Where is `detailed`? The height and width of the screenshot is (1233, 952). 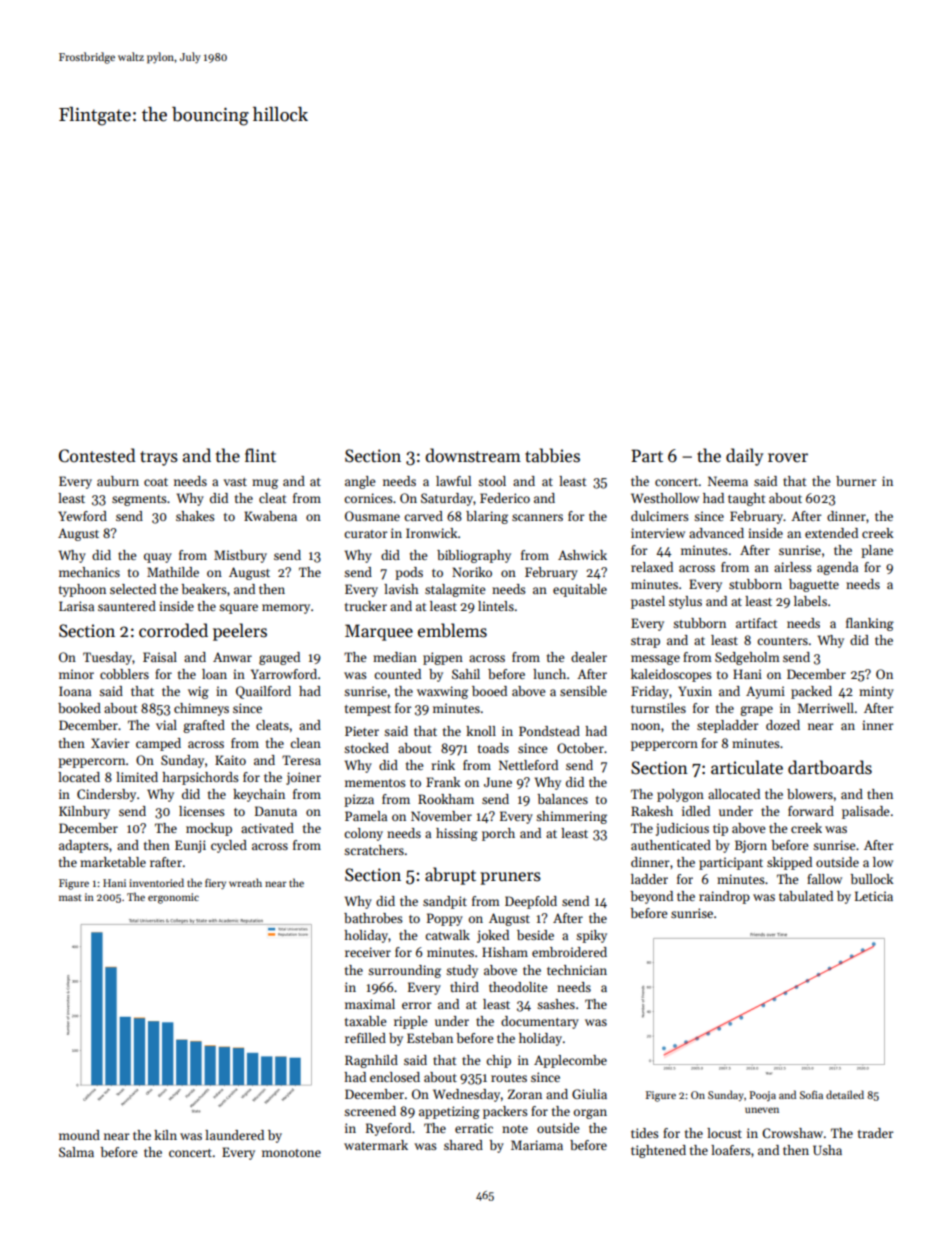
detailed is located at coordinates (845, 1094).
